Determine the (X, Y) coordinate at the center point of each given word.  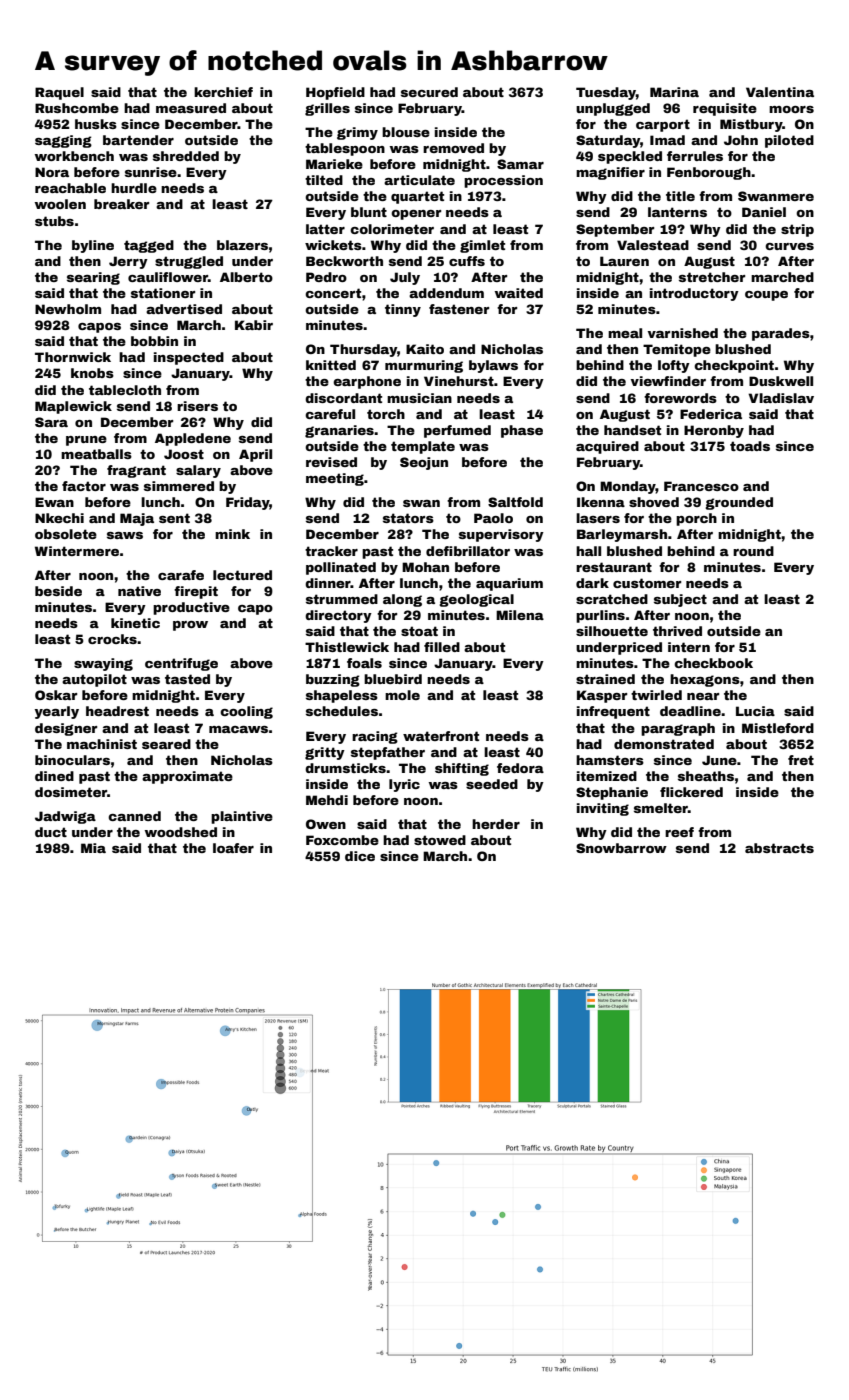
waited (519, 293)
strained (605, 679)
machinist (102, 744)
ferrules (695, 156)
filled (442, 647)
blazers (242, 245)
